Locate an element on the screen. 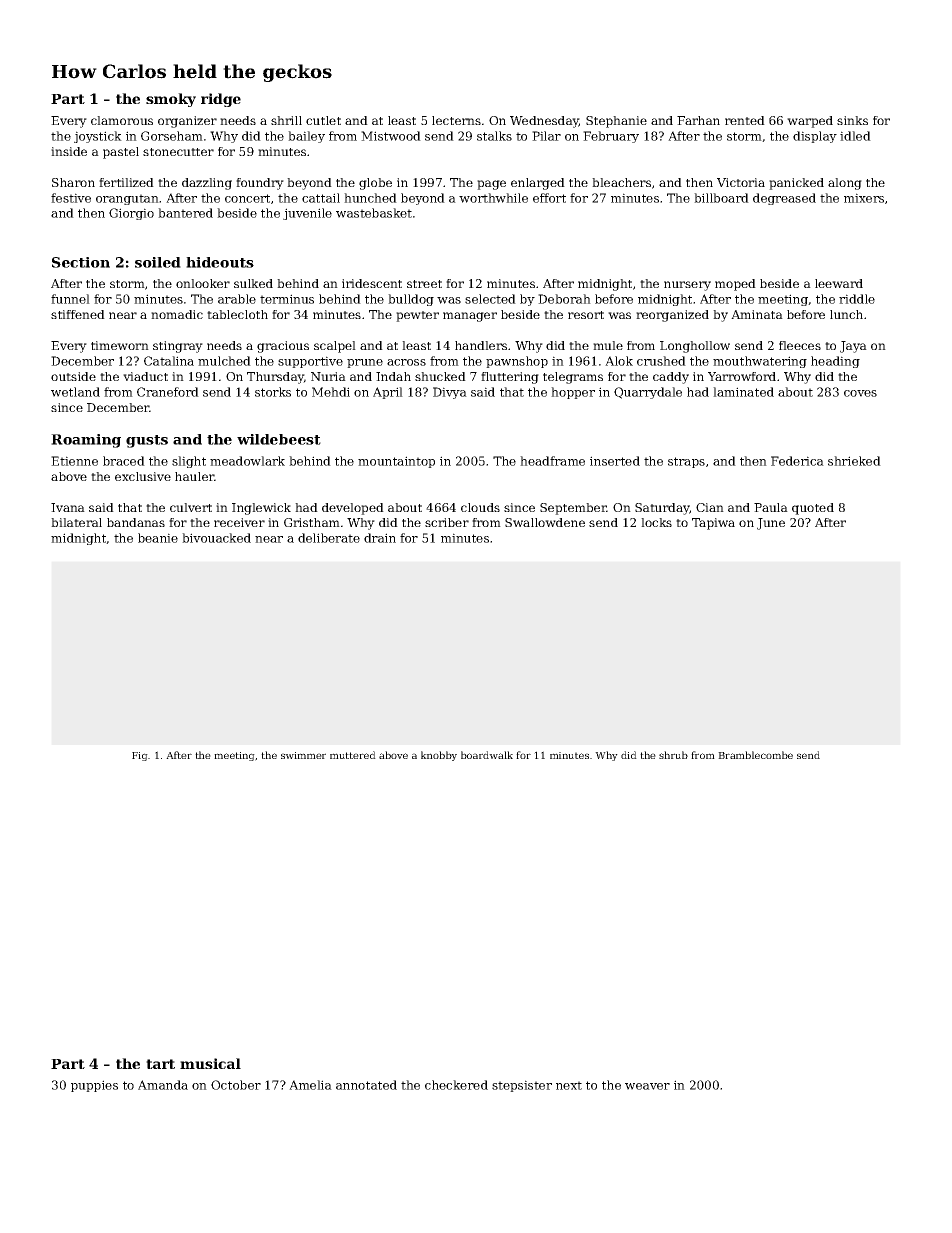 Image resolution: width=952 pixels, height=1233 pixels. weaver is located at coordinates (647, 1086).
